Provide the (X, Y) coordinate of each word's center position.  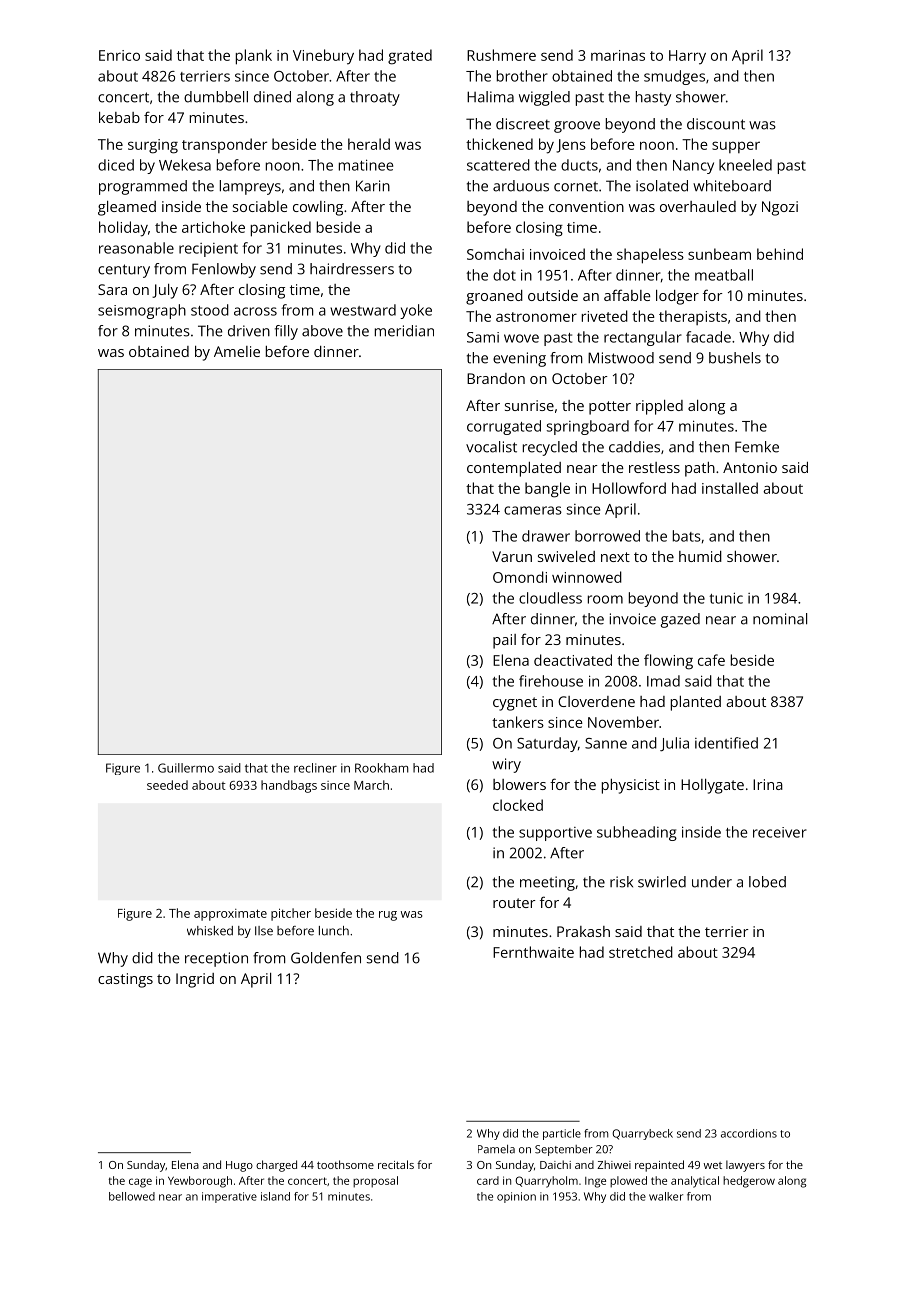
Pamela (496, 1149)
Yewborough (200, 1182)
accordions (749, 1133)
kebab (119, 117)
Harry (687, 57)
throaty (375, 98)
